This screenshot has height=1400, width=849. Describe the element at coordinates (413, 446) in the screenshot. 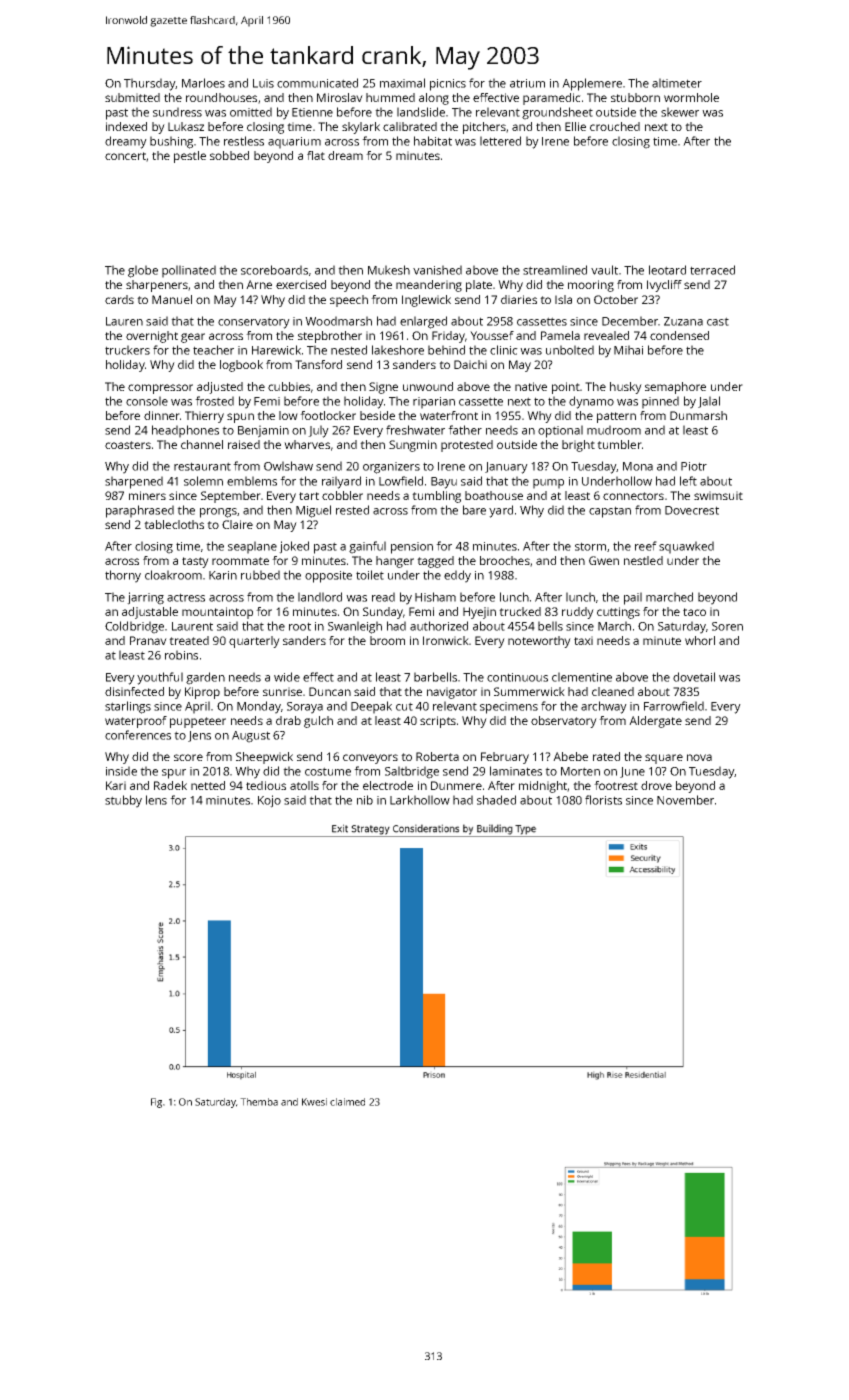

I see `Sungmin` at that location.
